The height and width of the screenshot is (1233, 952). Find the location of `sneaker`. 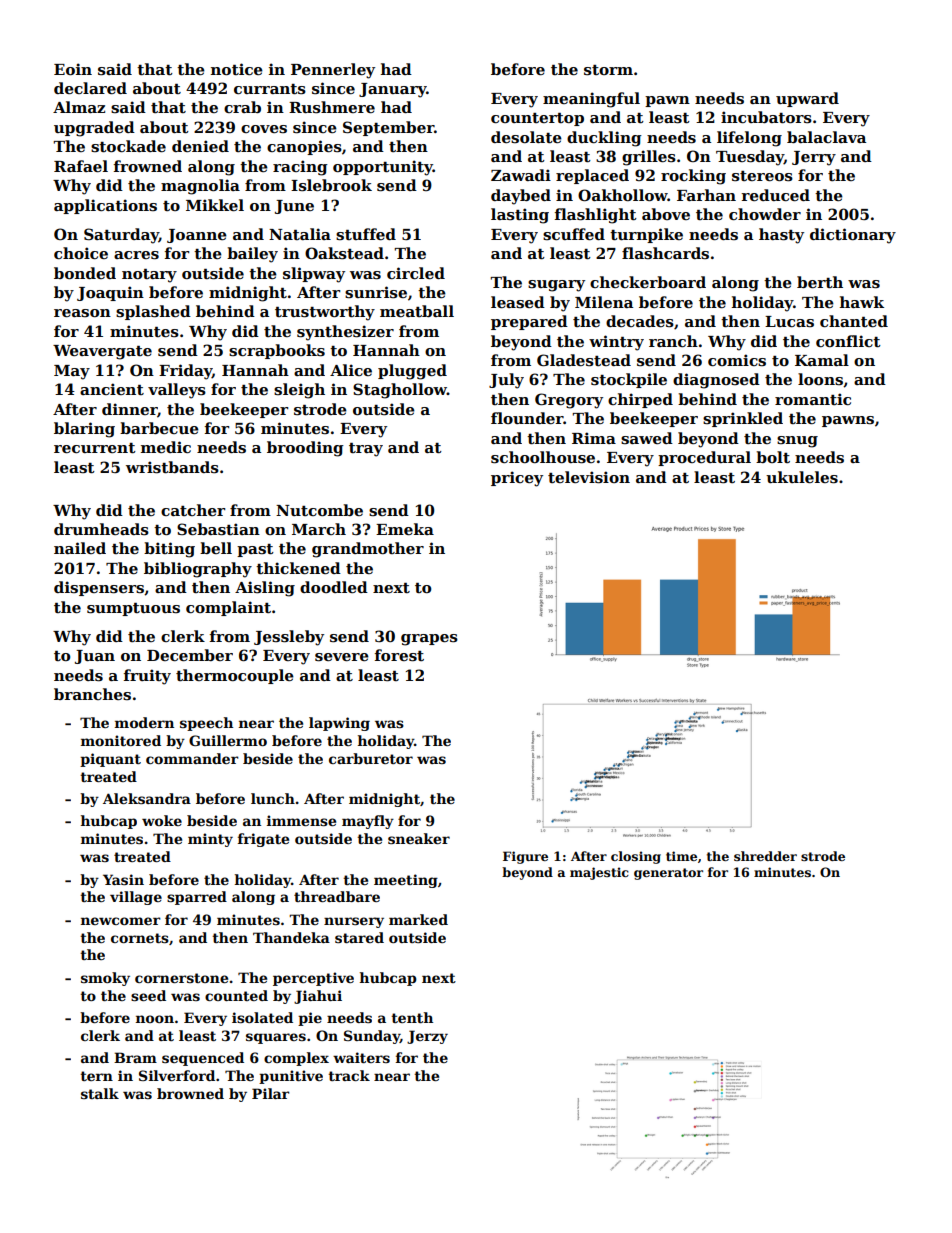

sneaker is located at coordinates (419, 838).
